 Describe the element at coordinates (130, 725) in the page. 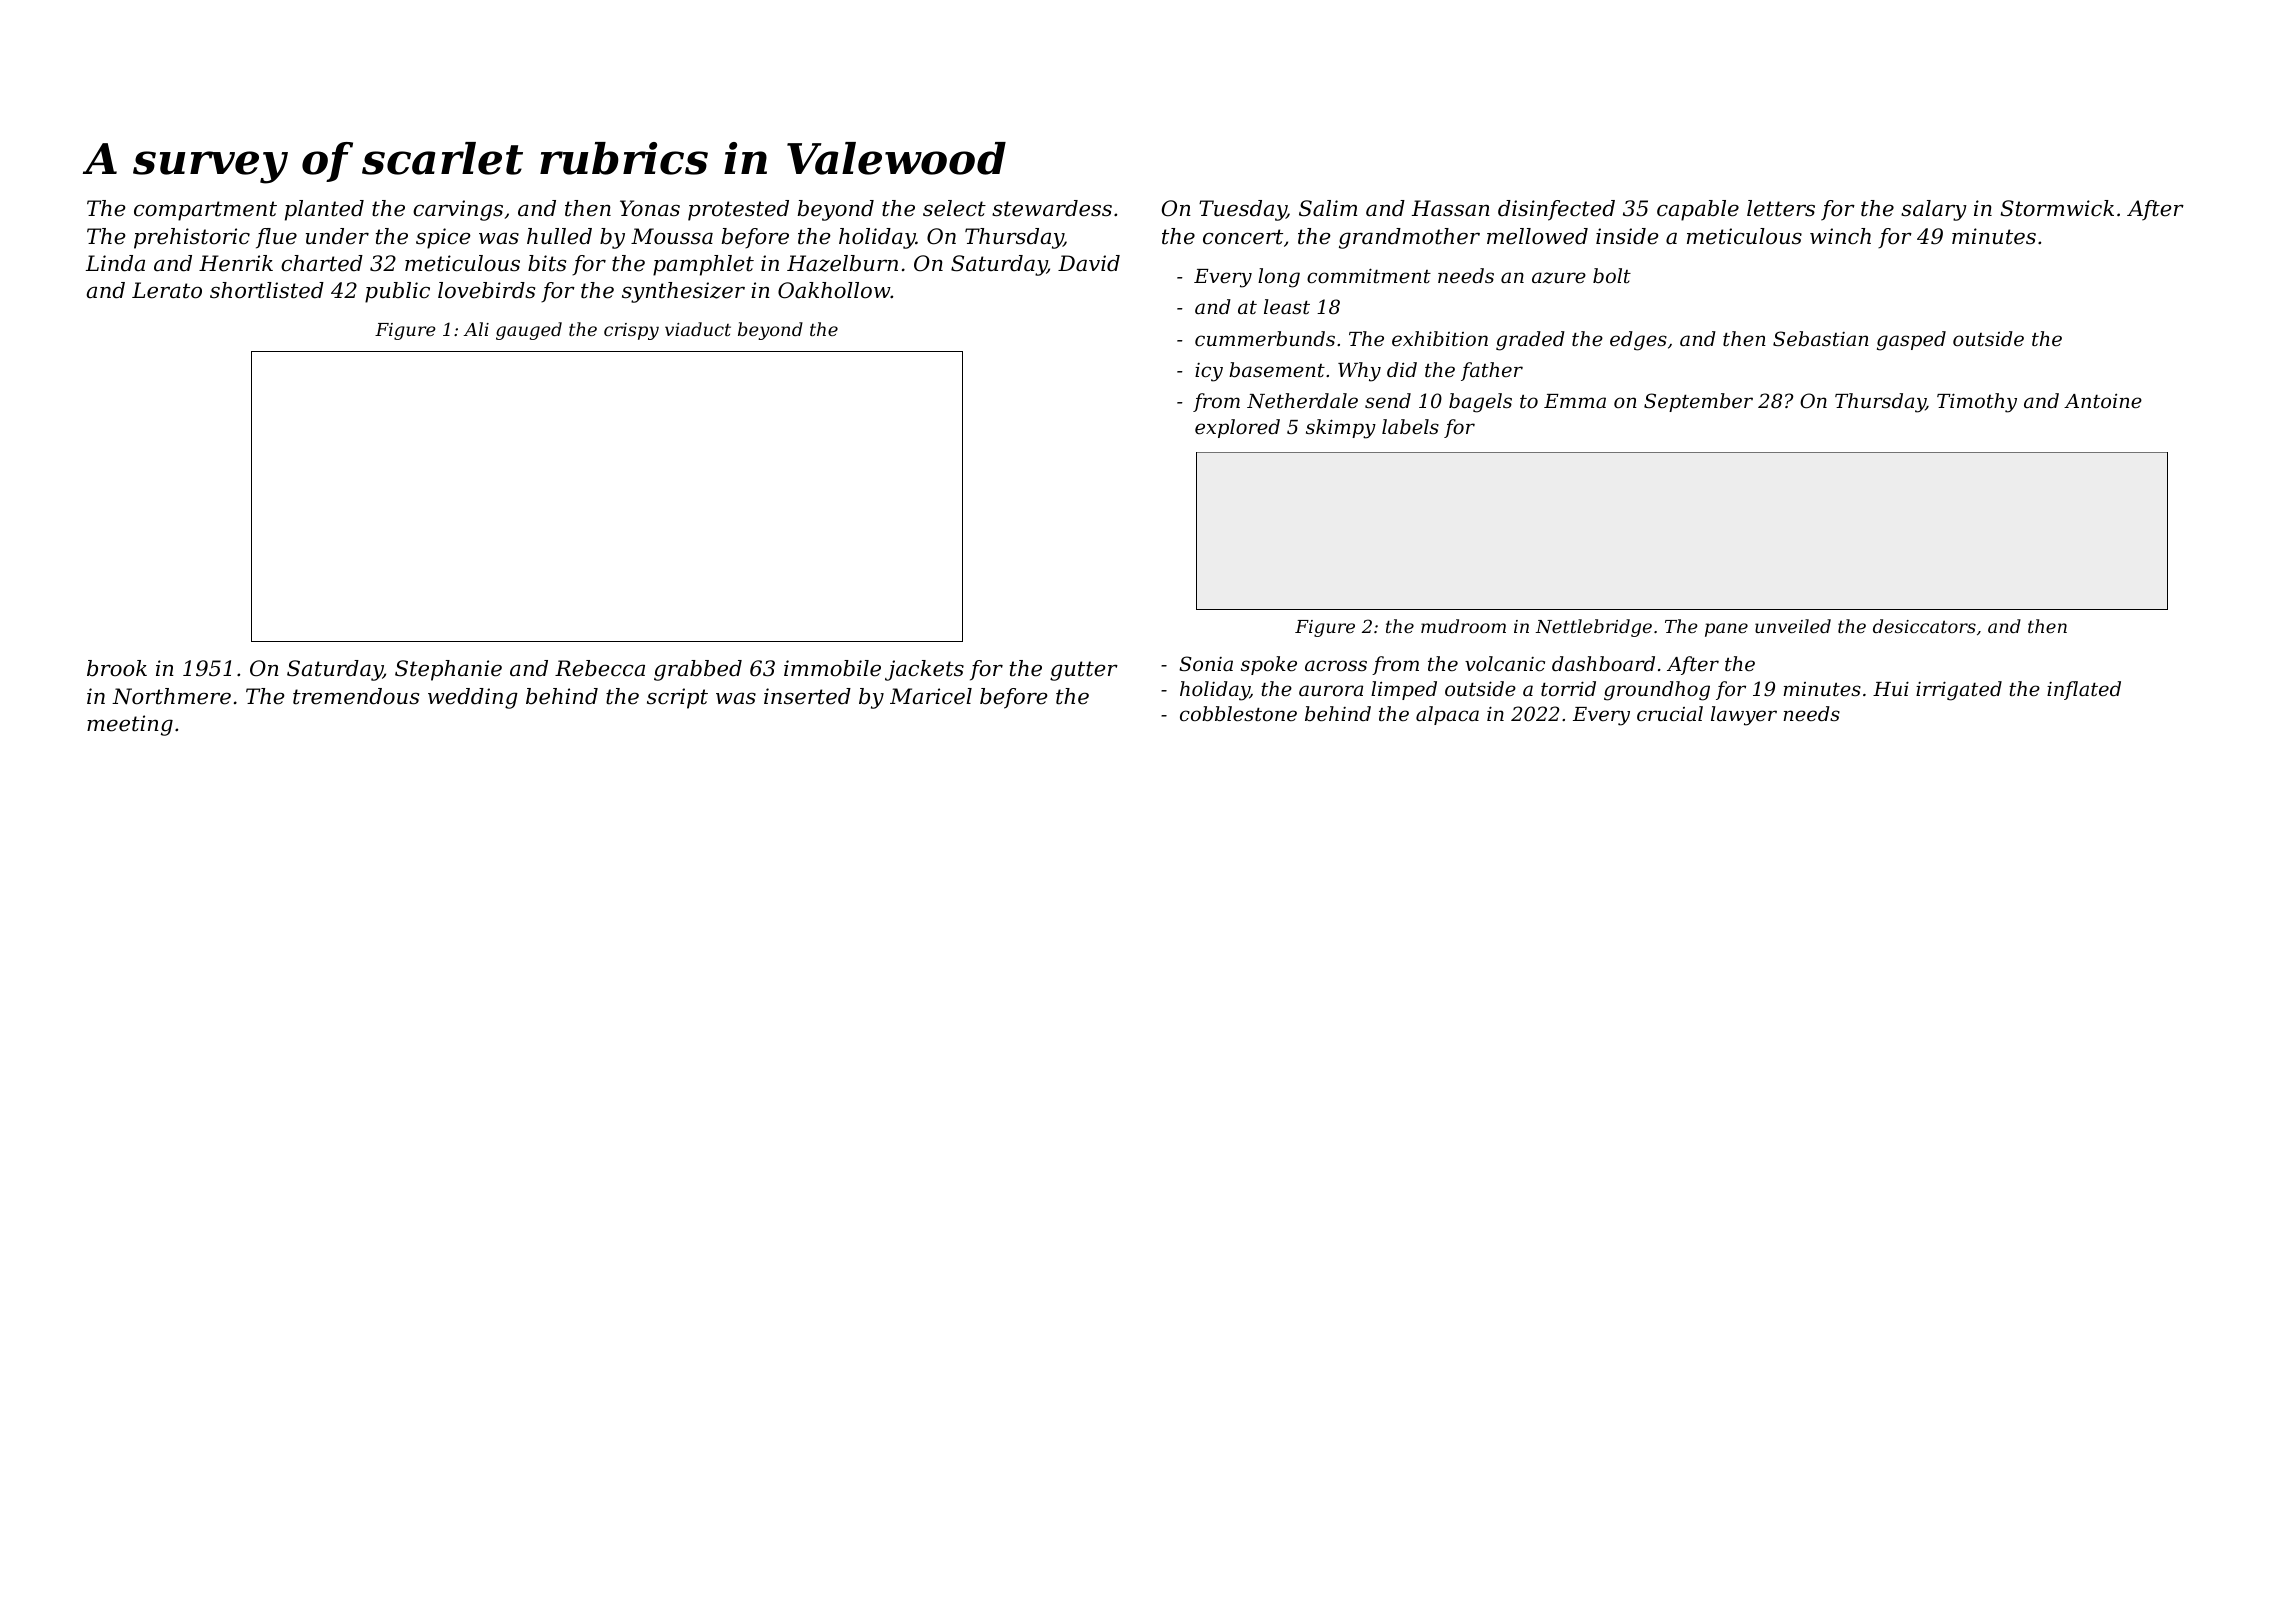

I see `meeting` at that location.
